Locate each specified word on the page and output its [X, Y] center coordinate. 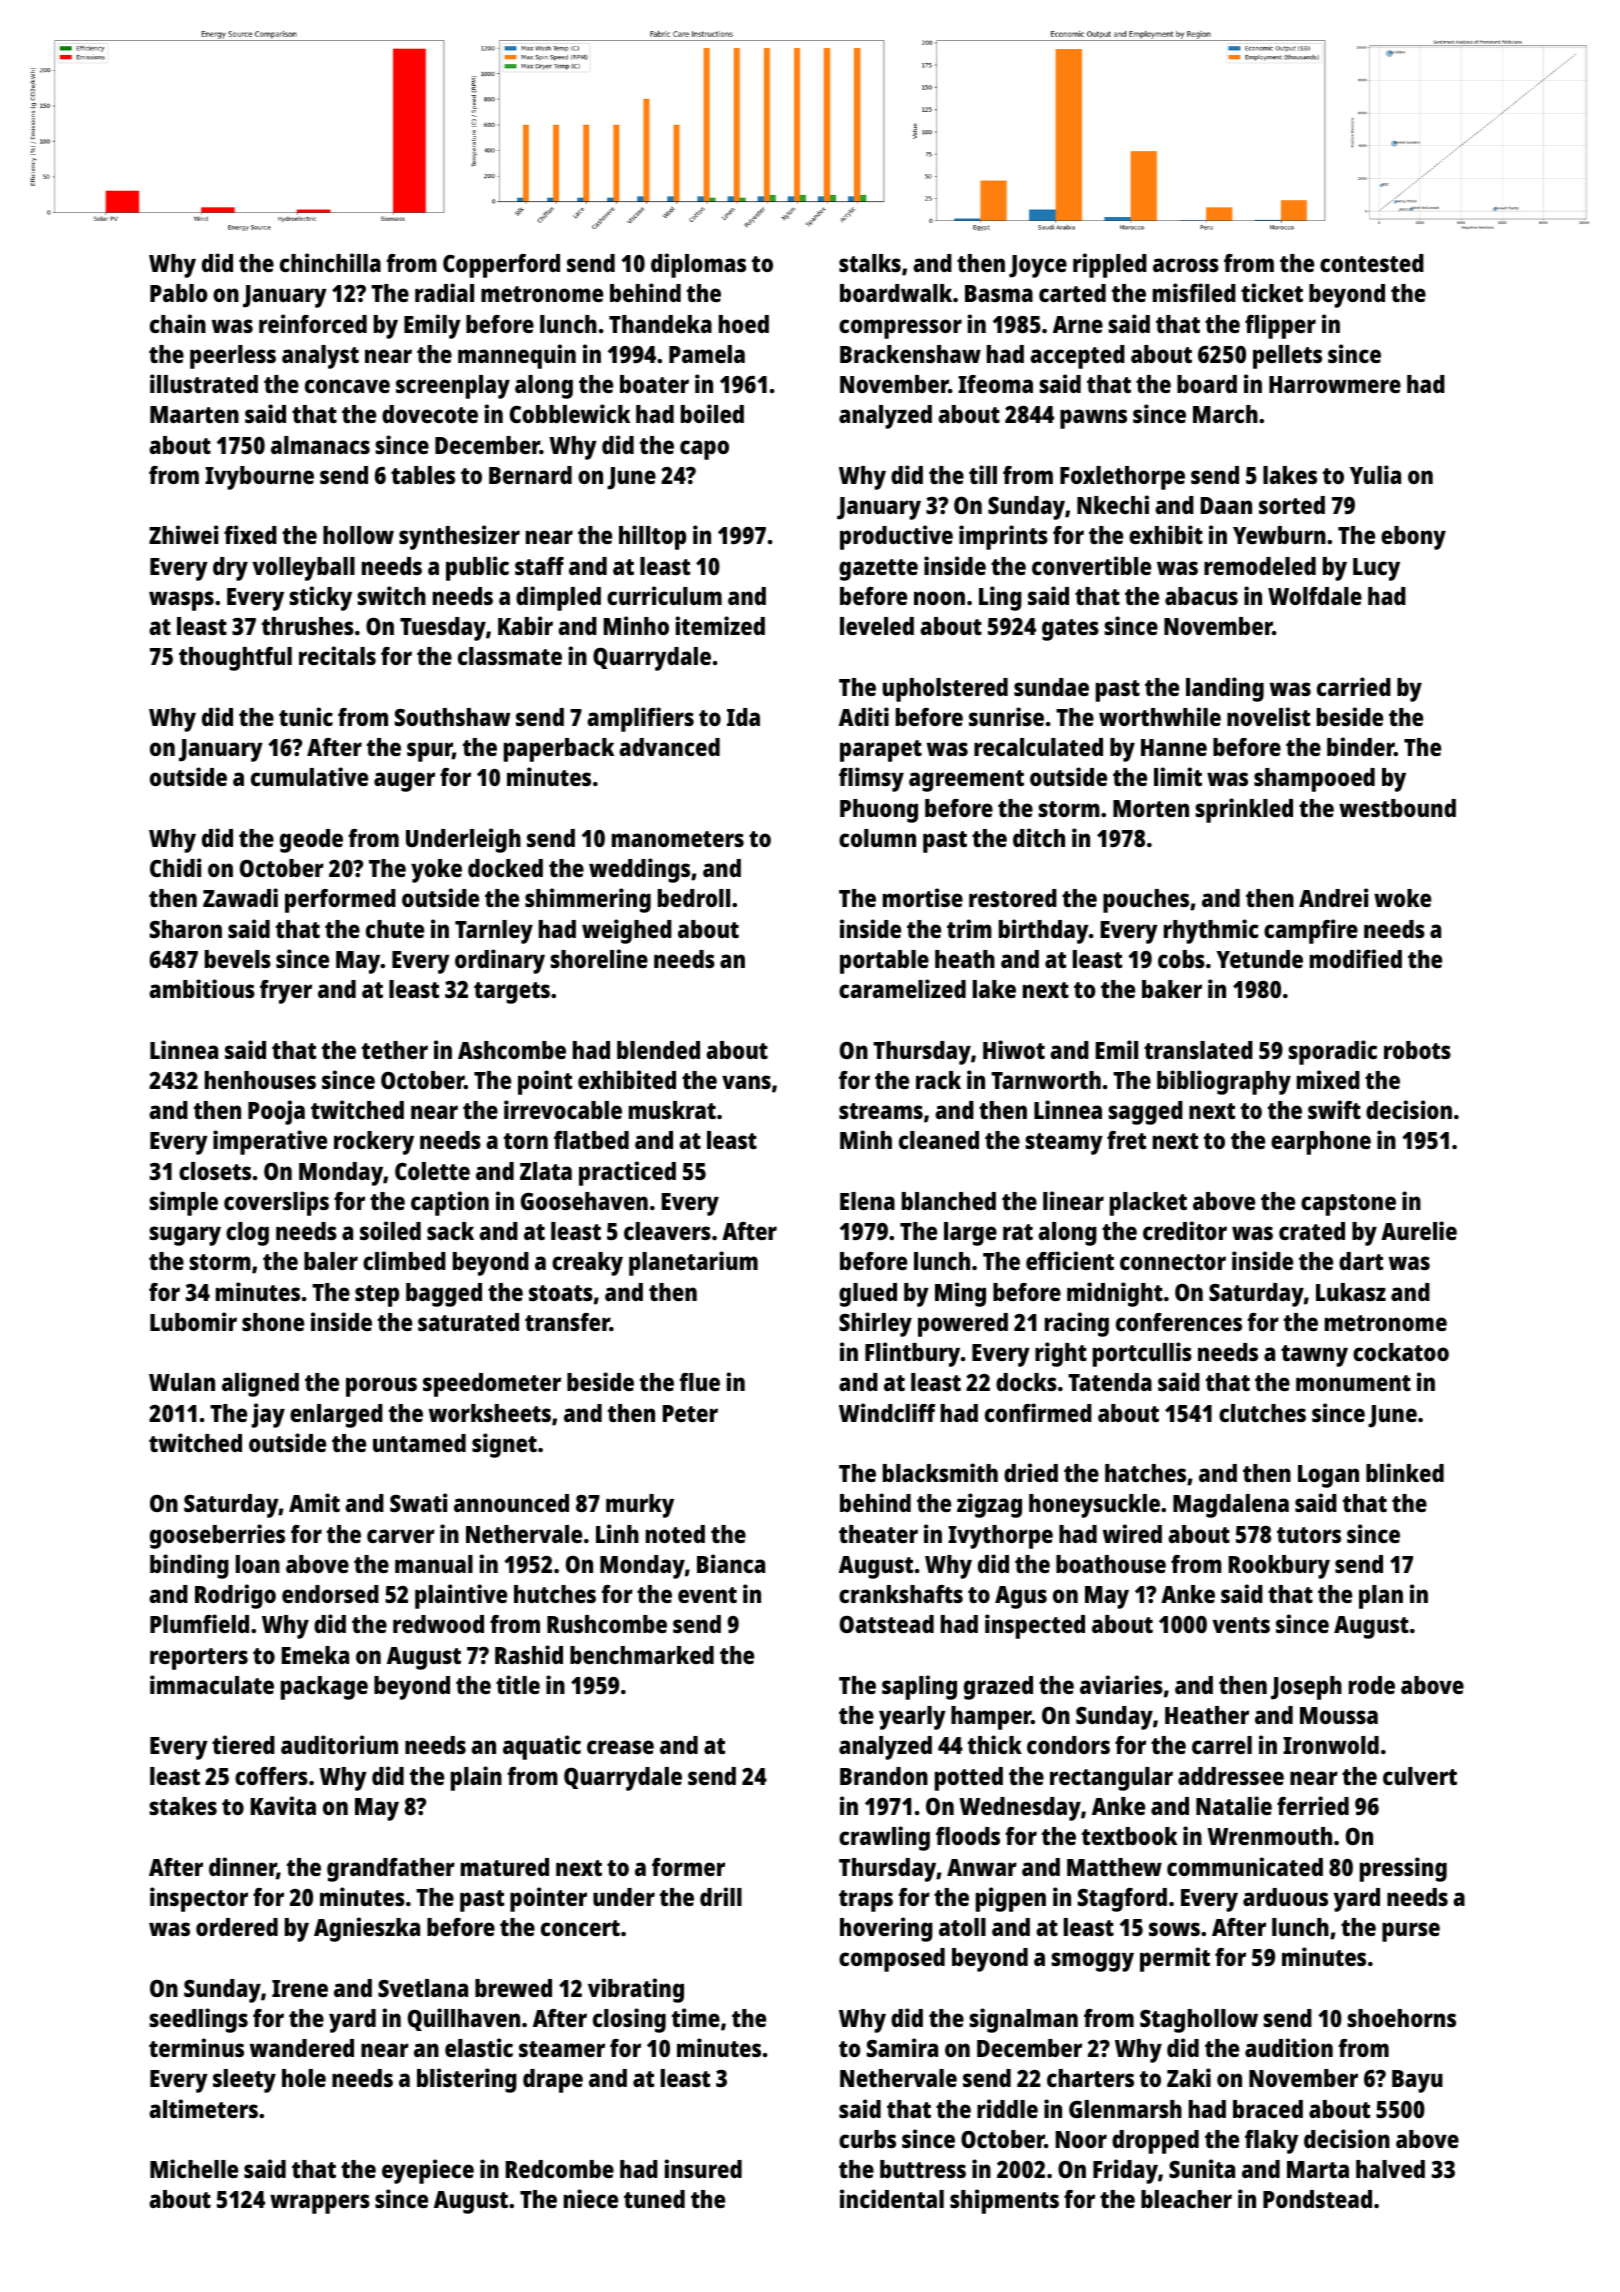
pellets [1287, 357]
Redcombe [560, 2169]
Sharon [186, 929]
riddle [1007, 2108]
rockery [374, 1143]
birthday [1044, 931]
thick [995, 1744]
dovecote [430, 414]
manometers [678, 839]
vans [746, 1082]
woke [1402, 898]
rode [1372, 1685]
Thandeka [660, 324]
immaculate [212, 1684]
